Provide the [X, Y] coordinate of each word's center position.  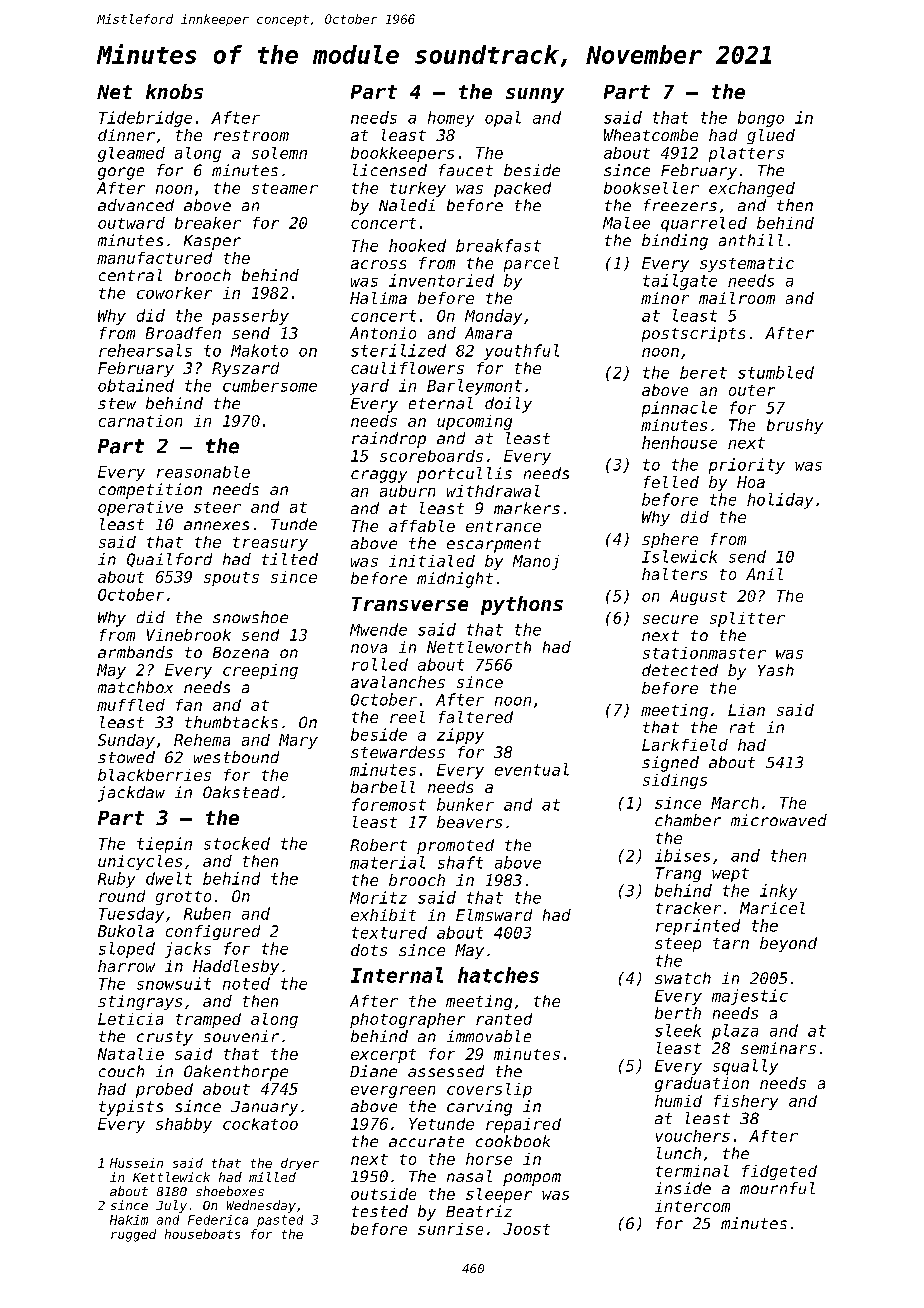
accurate [426, 1141]
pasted [280, 1221]
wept [730, 875]
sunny [535, 95]
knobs [174, 91]
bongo [761, 119]
